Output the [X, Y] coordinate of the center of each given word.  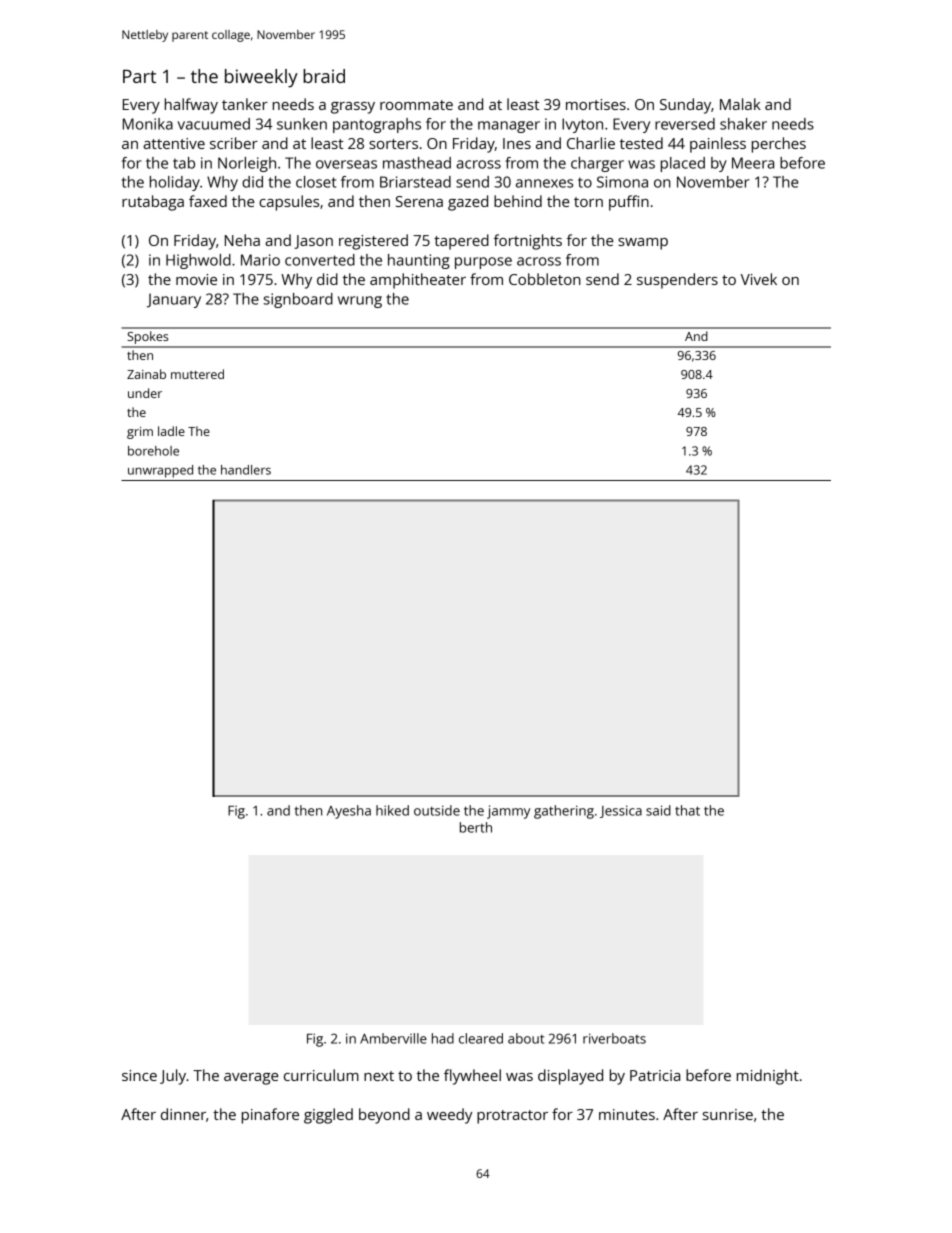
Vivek [759, 279]
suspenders [677, 281]
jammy [508, 812]
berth [476, 827]
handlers [246, 470]
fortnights [528, 242]
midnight [768, 1077]
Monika [148, 124]
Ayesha [349, 812]
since [139, 1075]
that [687, 810]
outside [437, 810]
